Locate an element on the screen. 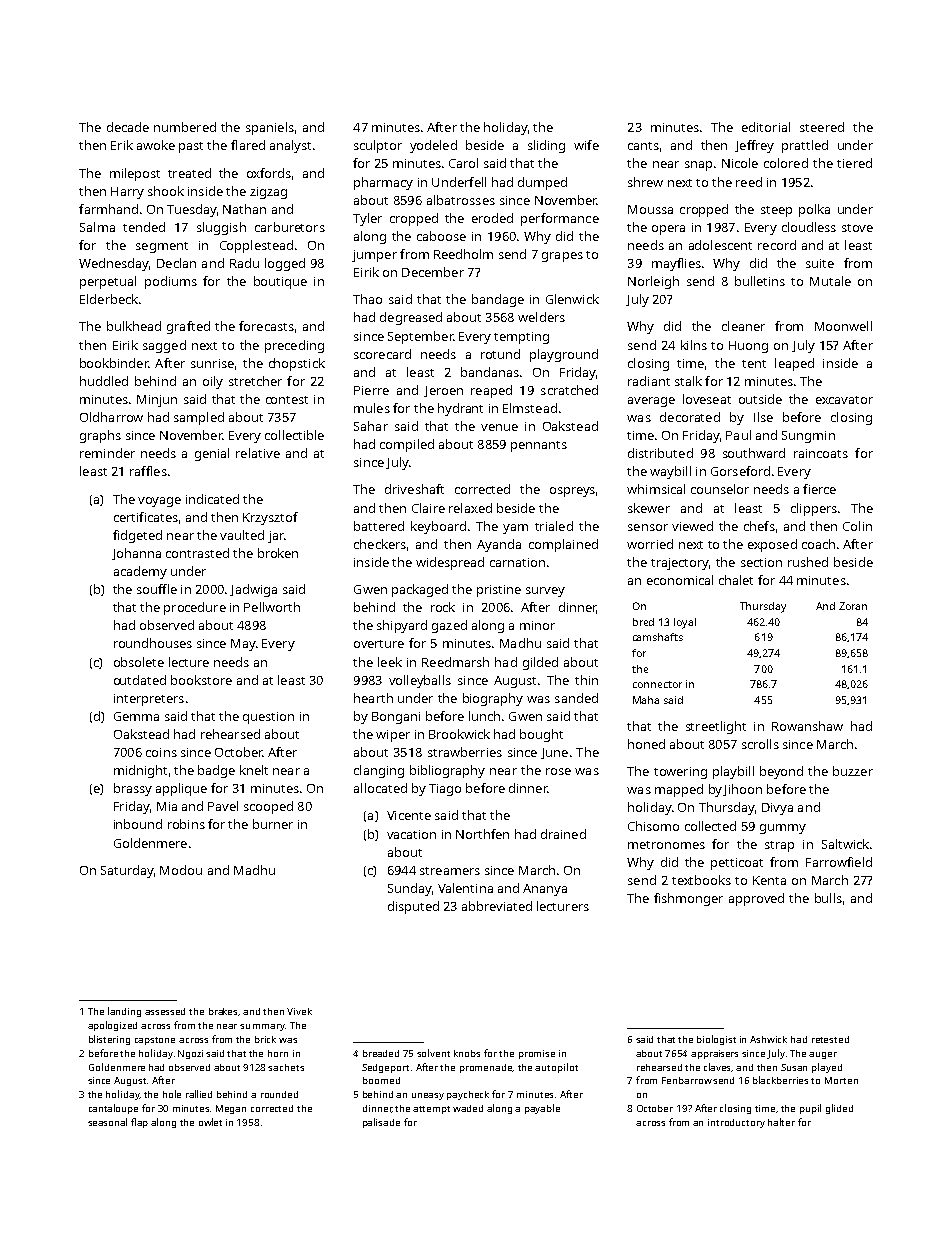  excavator is located at coordinates (844, 400).
